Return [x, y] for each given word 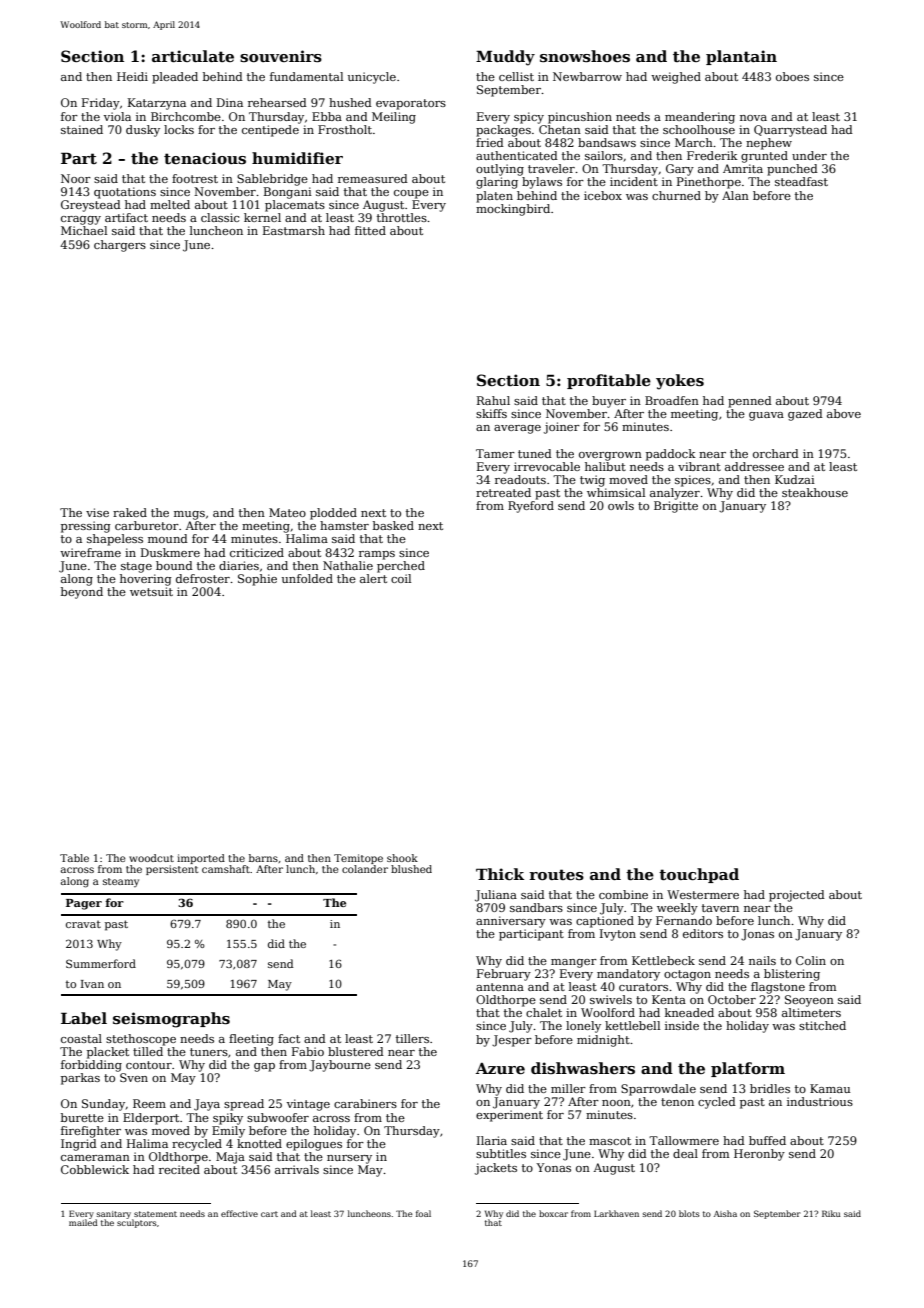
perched [401, 567]
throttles [402, 217]
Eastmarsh [294, 230]
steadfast [801, 181]
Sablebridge [272, 180]
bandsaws [607, 142]
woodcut [151, 858]
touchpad [699, 875]
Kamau [830, 1088]
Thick [500, 874]
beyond [82, 593]
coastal [81, 1038]
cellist [516, 76]
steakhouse [815, 492]
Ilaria [492, 1140]
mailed [83, 1222]
